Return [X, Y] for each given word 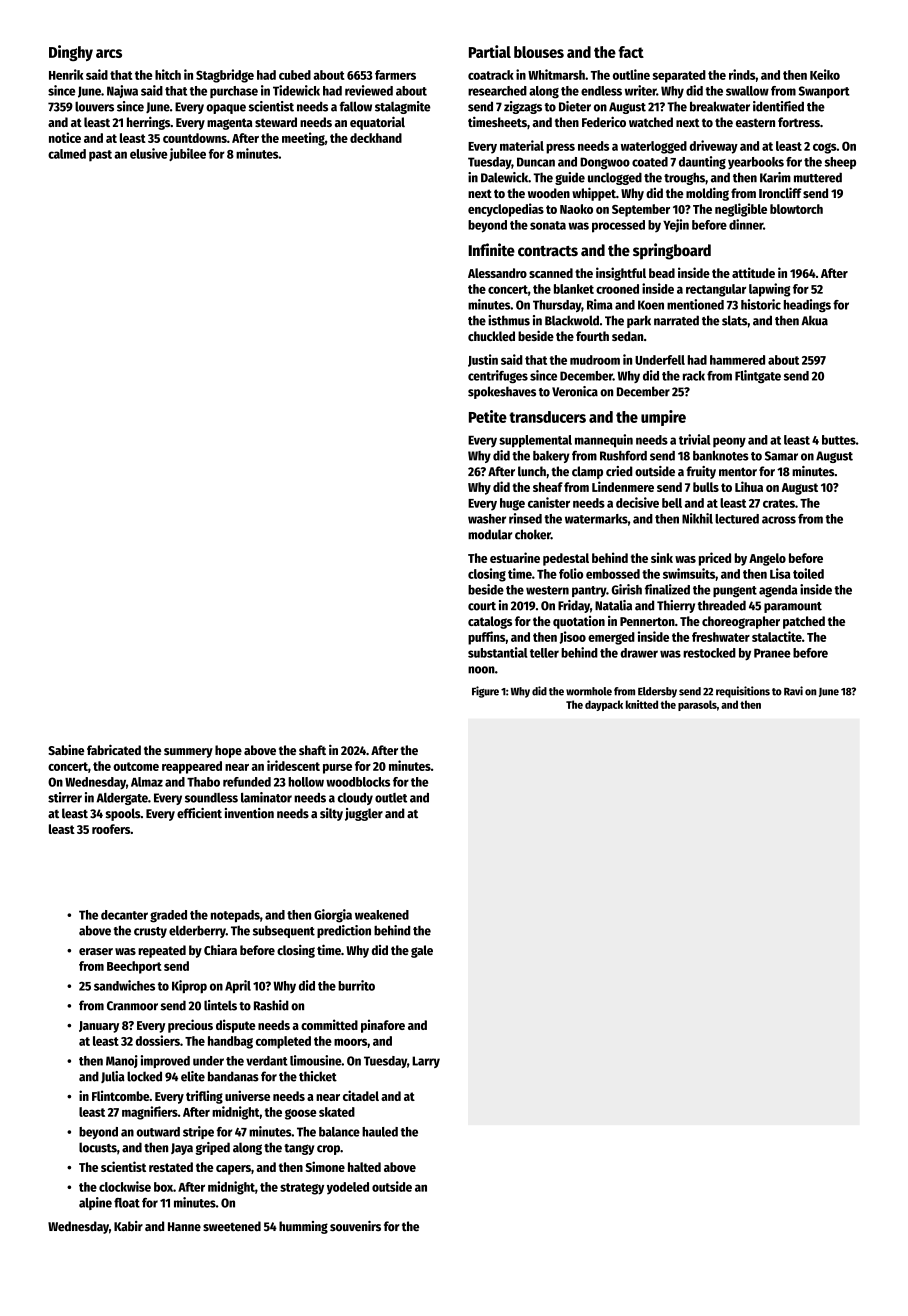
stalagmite [403, 107]
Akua [814, 320]
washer [487, 519]
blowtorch [796, 209]
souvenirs [355, 1226]
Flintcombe [120, 1095]
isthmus [509, 320]
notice [65, 137]
